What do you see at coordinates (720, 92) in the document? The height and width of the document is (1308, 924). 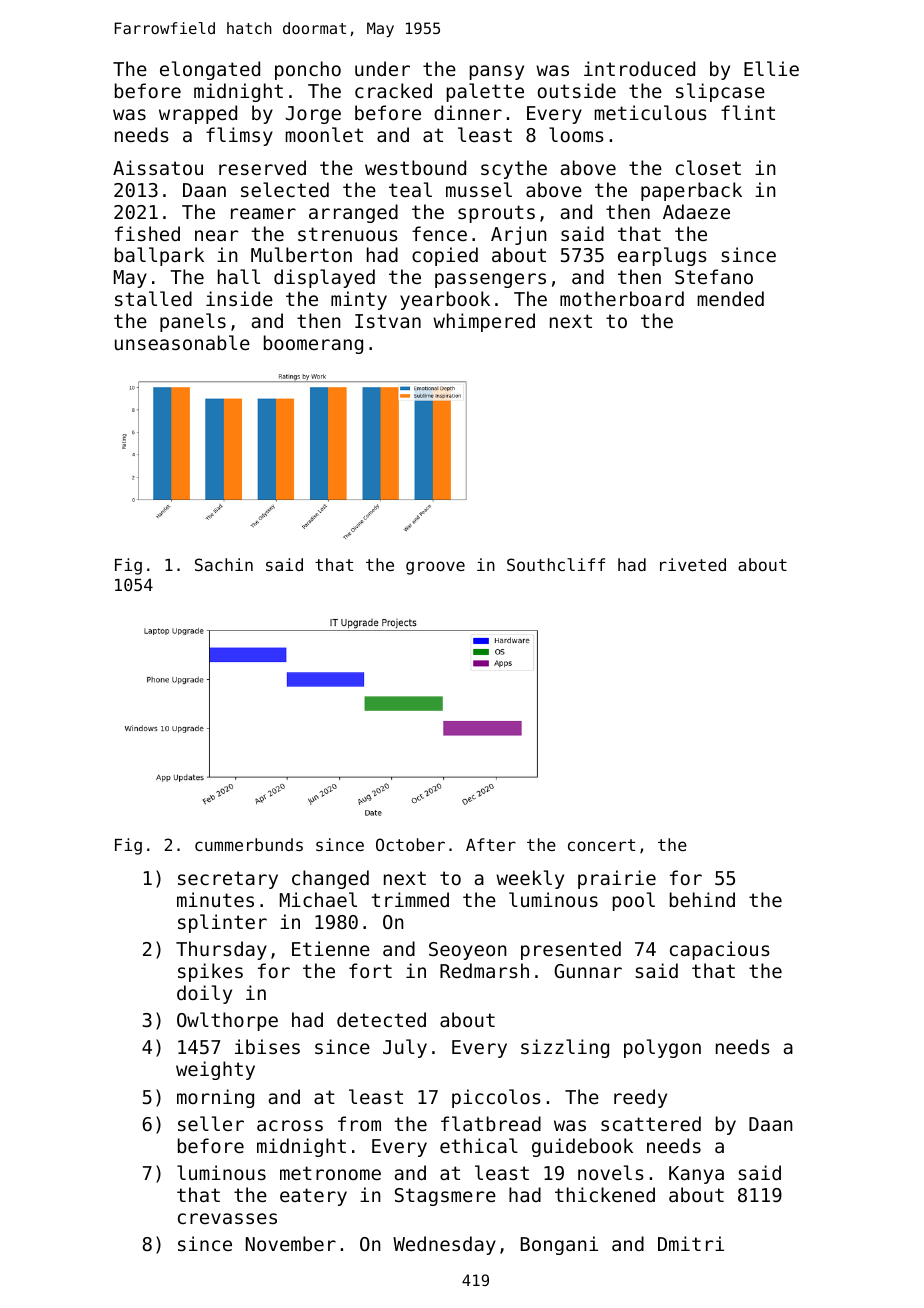 I see `slipcase` at bounding box center [720, 92].
